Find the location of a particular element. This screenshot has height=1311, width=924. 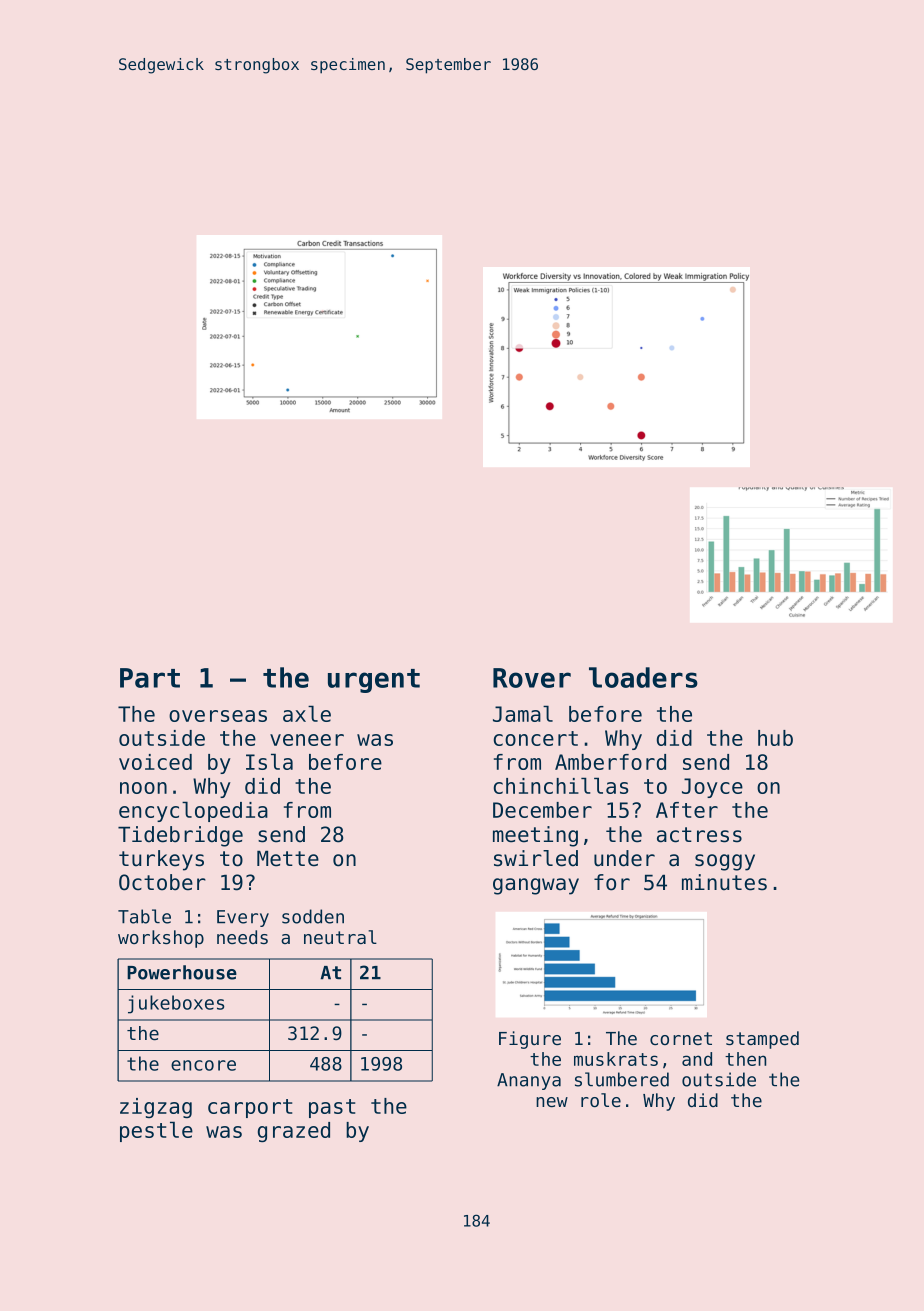

turkeys is located at coordinates (161, 860).
